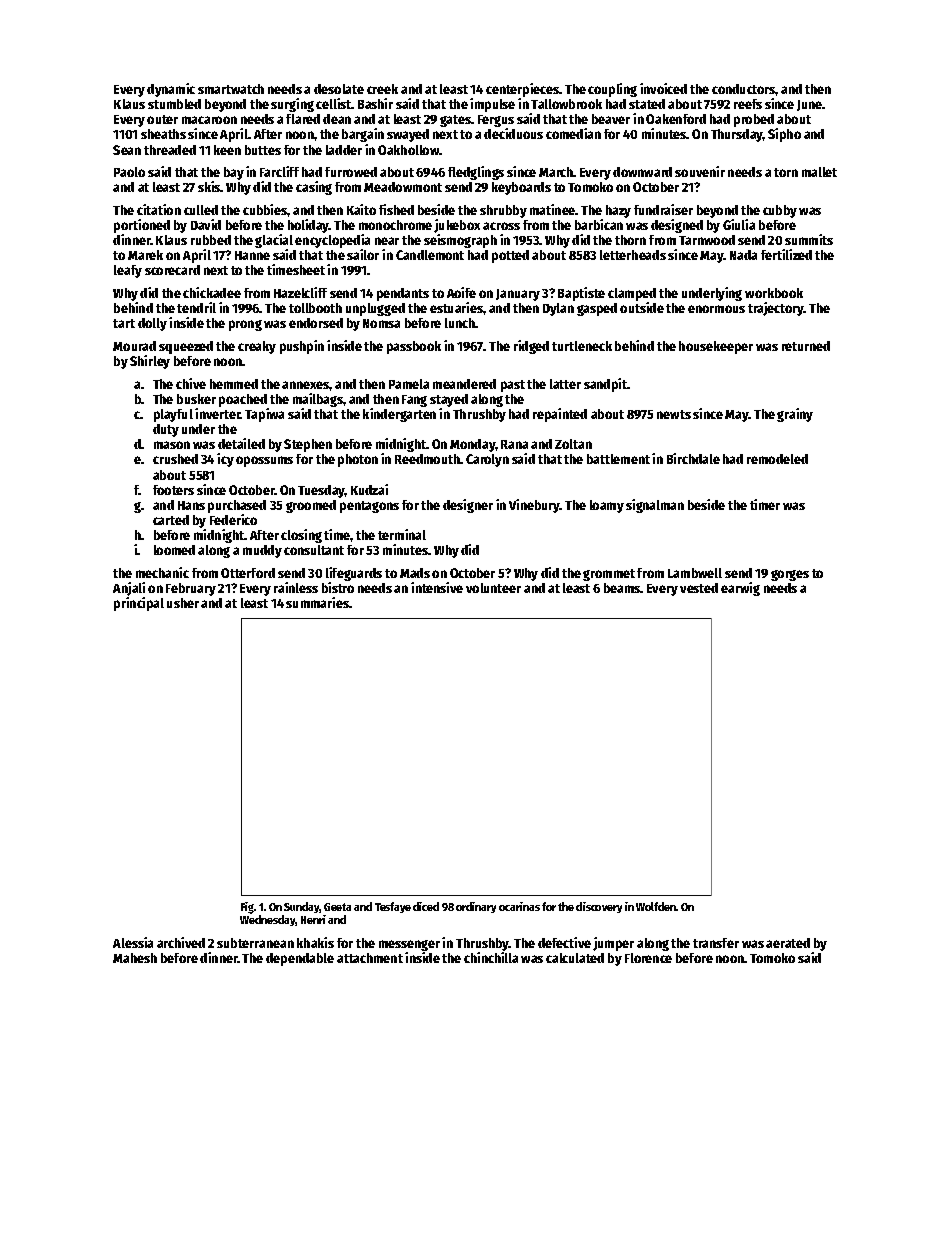 Image resolution: width=952 pixels, height=1233 pixels. I want to click on battlement, so click(618, 459).
